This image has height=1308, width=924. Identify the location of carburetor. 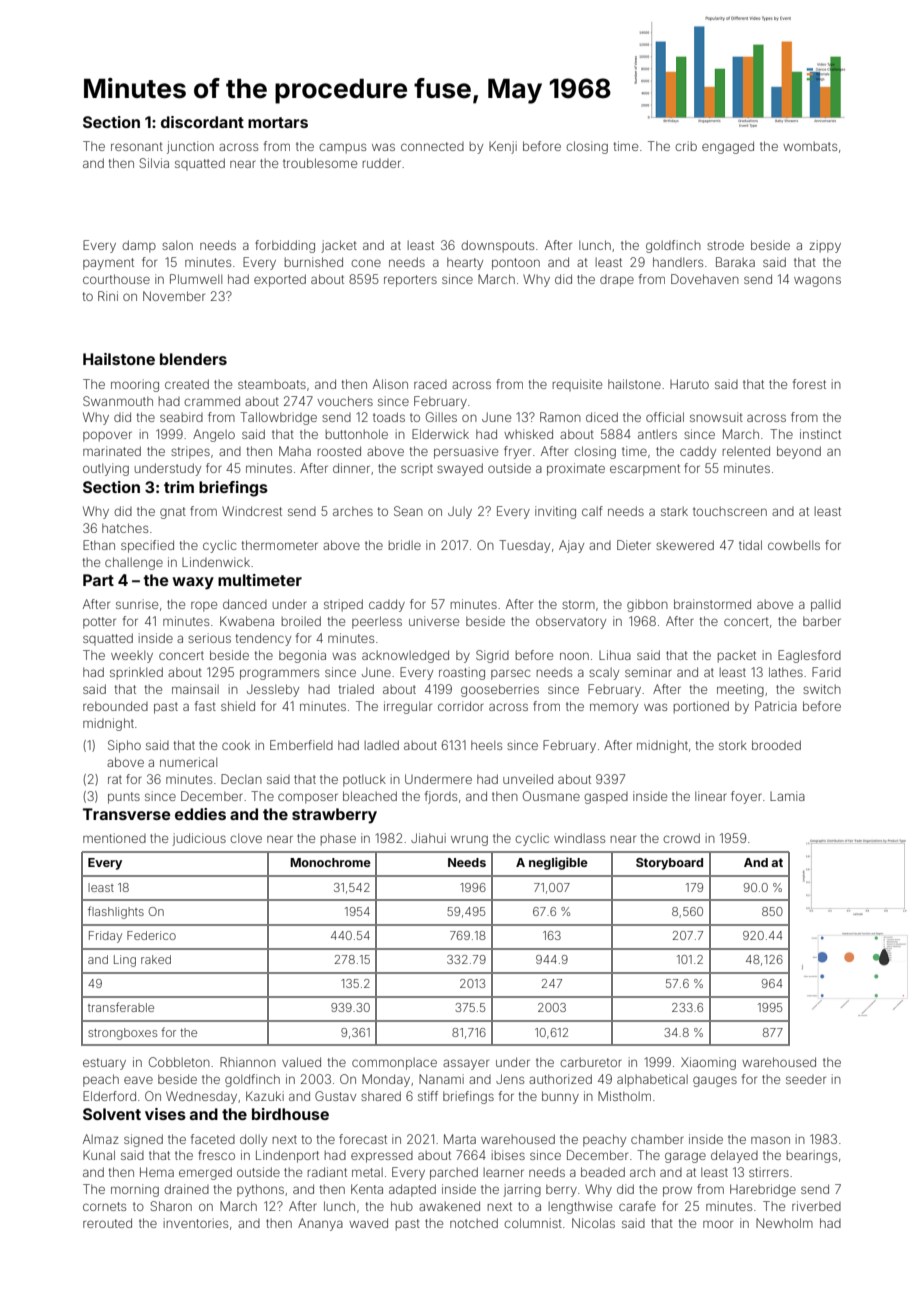
(591, 1062).
